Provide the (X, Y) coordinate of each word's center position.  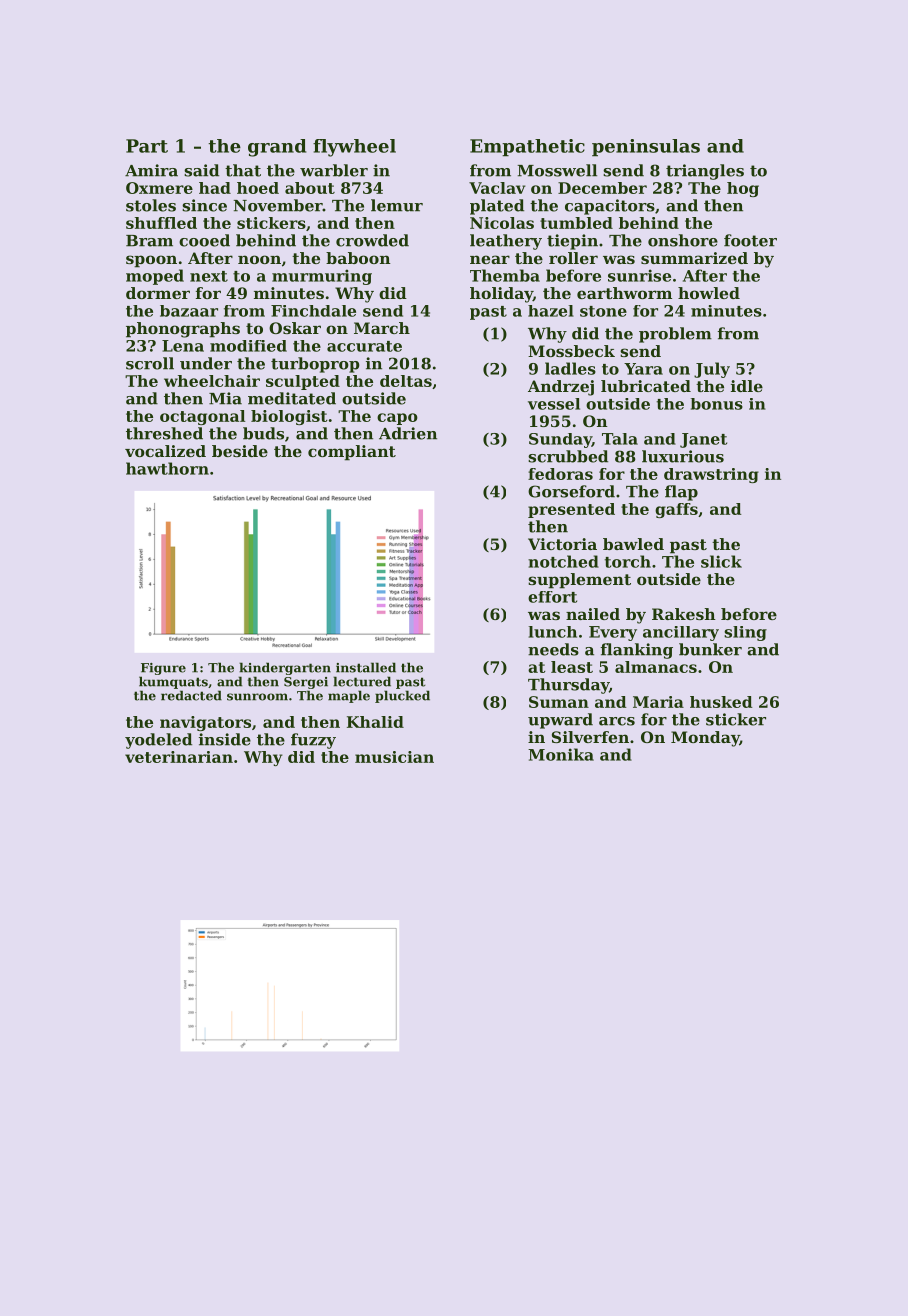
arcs (617, 721)
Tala (620, 439)
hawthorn (167, 468)
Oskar (295, 328)
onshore (683, 240)
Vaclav (497, 188)
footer (750, 240)
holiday (501, 295)
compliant (352, 453)
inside (225, 739)
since (204, 205)
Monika (561, 754)
